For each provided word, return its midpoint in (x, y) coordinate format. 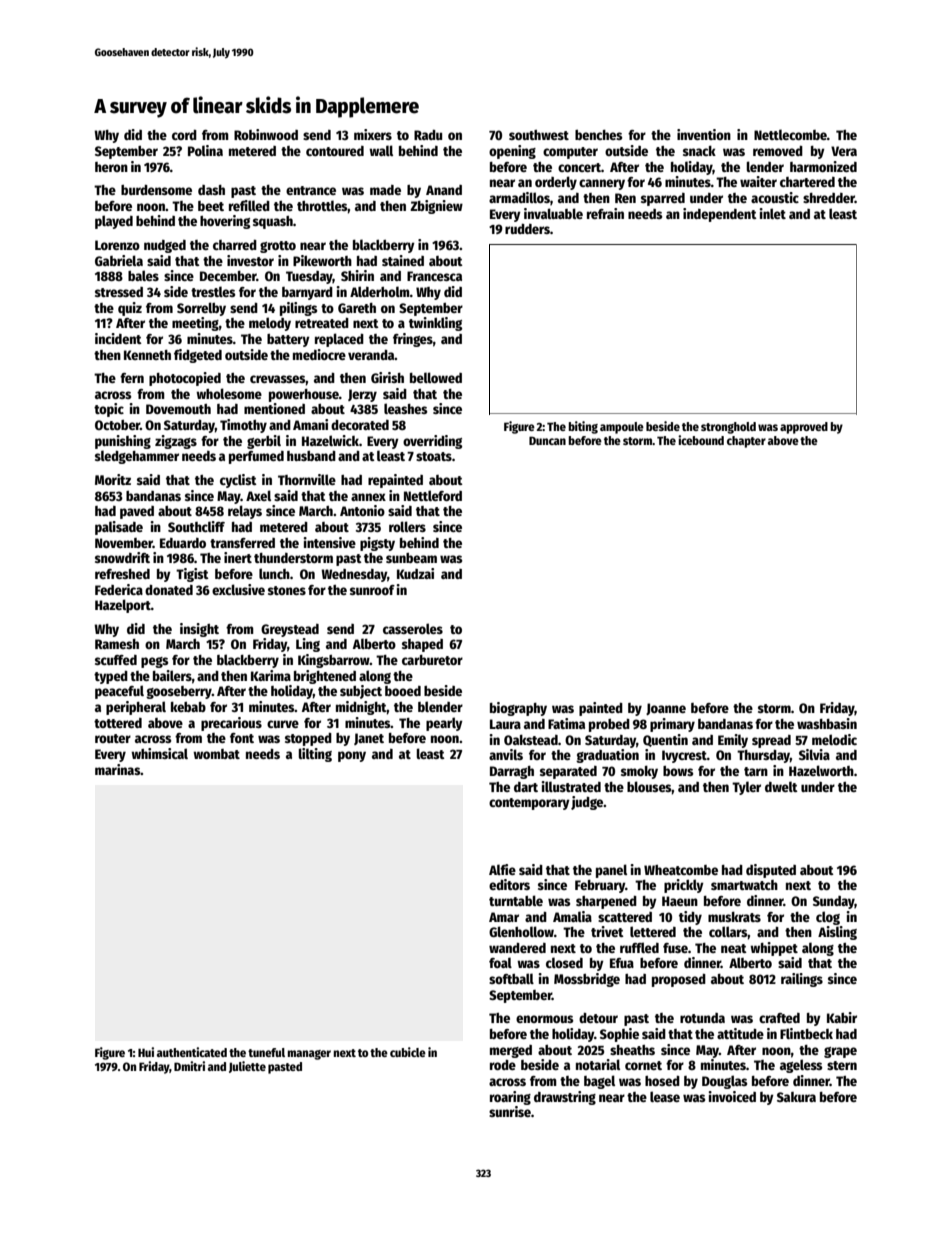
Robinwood (266, 134)
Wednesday (354, 575)
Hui (146, 1052)
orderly (556, 183)
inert (238, 557)
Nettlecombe (790, 134)
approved (804, 428)
